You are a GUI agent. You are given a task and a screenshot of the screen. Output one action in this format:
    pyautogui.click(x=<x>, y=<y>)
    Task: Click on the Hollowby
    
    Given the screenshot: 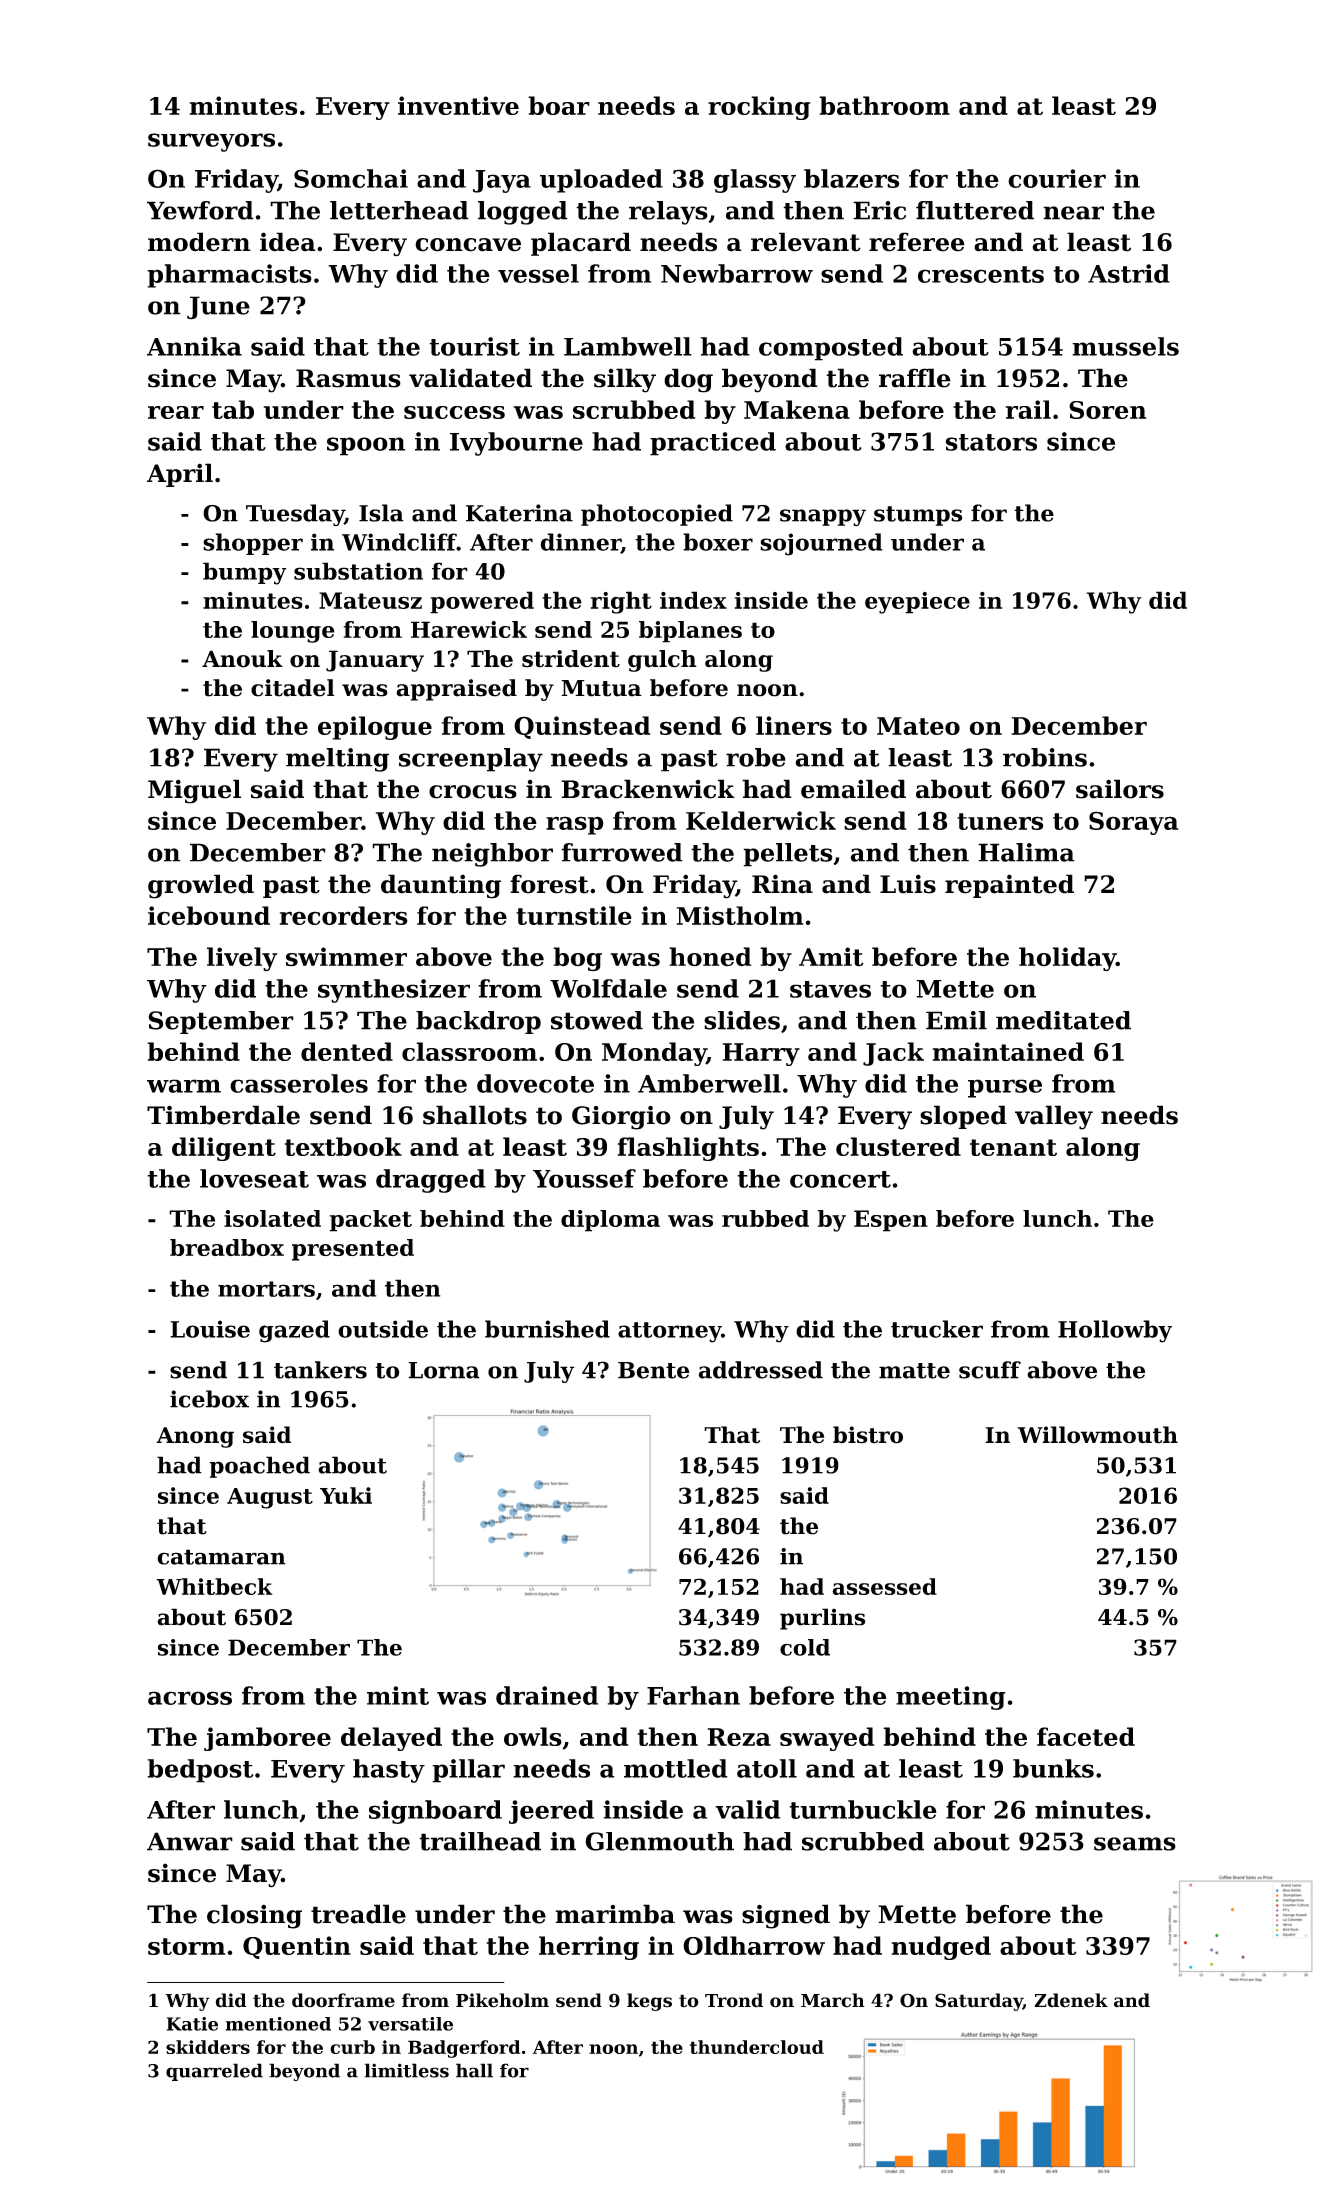 What is the action you would take?
    pyautogui.click(x=1115, y=1331)
